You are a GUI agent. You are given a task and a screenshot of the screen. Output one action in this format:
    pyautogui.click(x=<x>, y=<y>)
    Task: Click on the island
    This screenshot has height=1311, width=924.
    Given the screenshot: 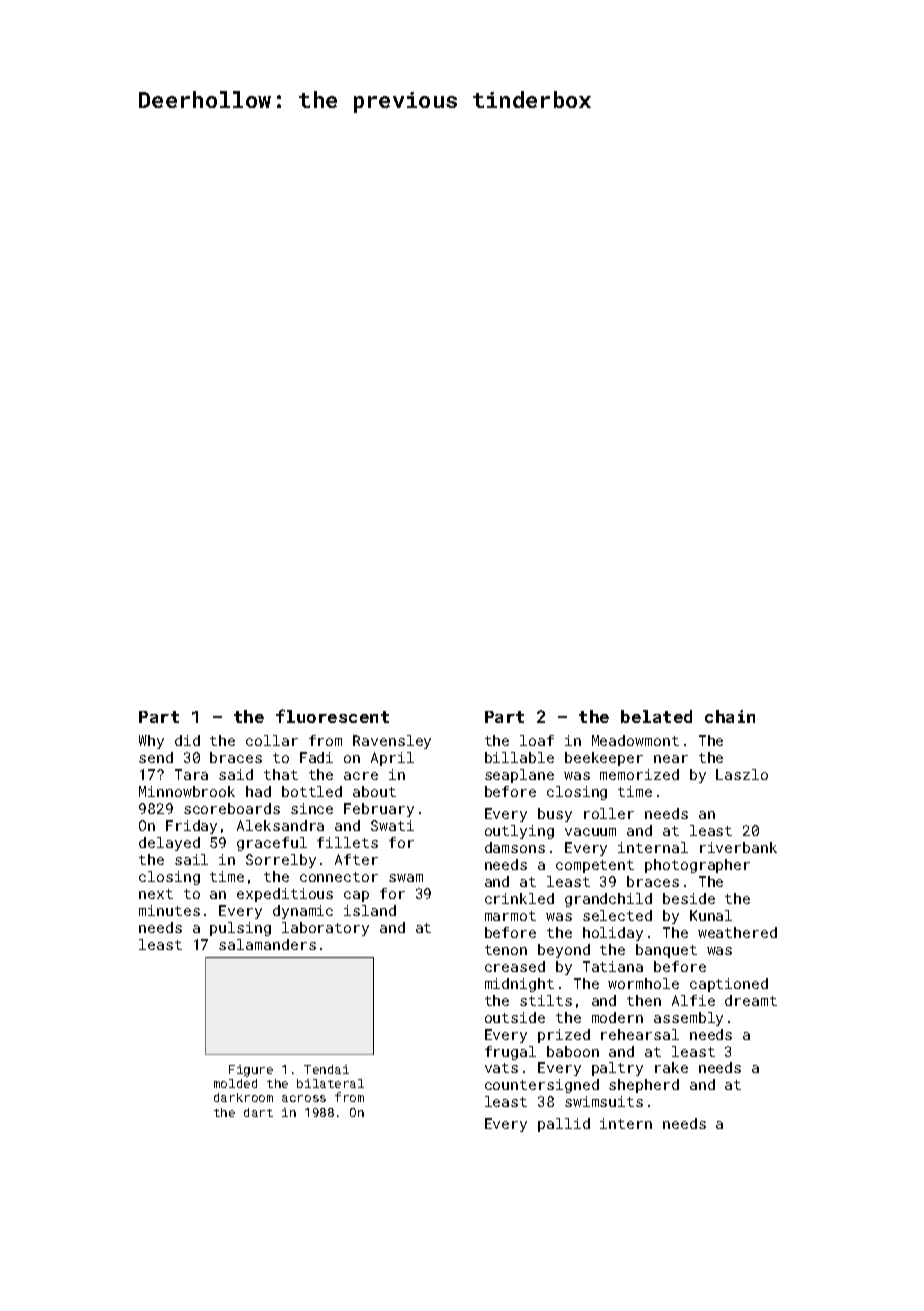 What is the action you would take?
    pyautogui.click(x=370, y=910)
